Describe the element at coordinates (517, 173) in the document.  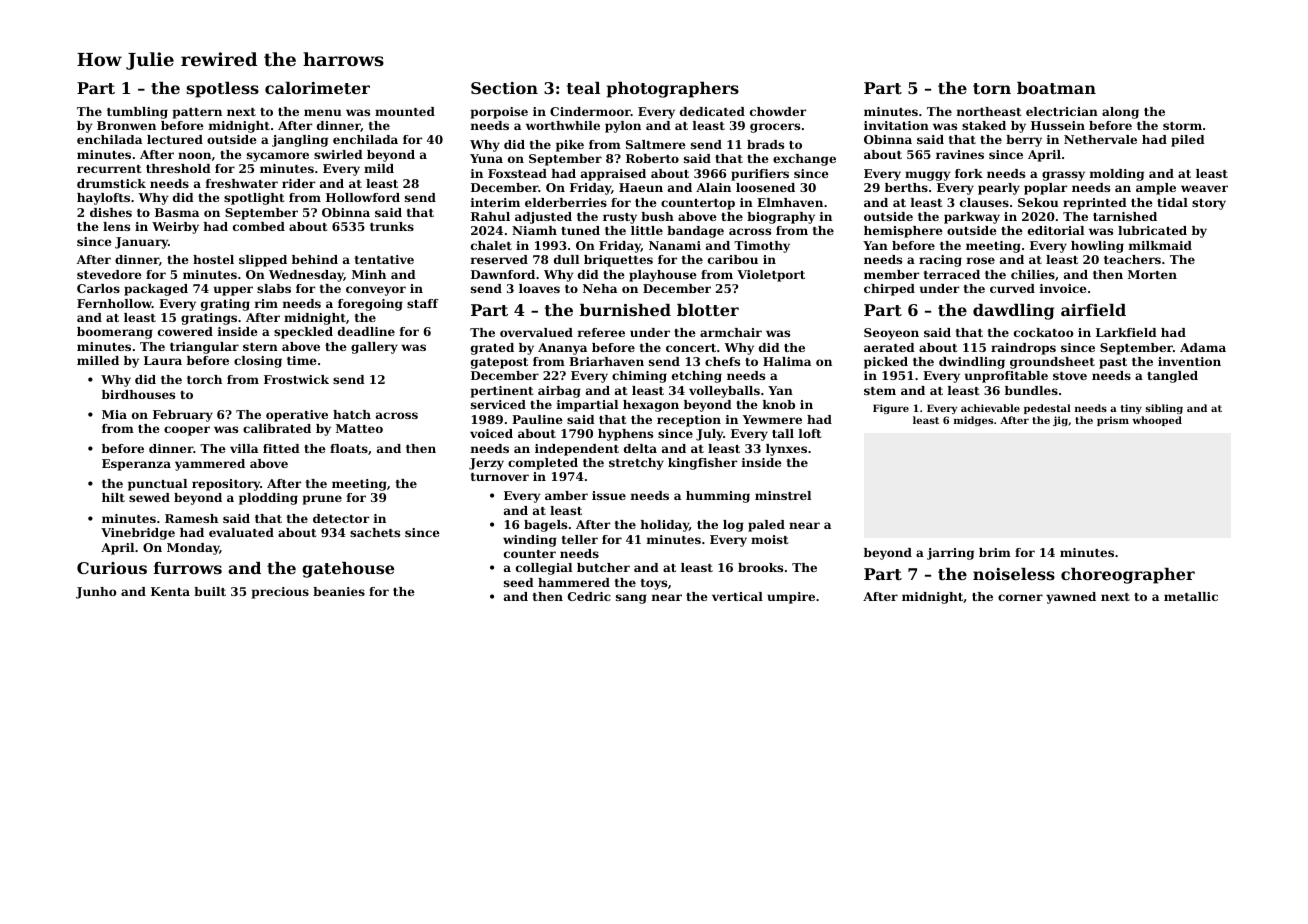
I see `Foxstead` at that location.
